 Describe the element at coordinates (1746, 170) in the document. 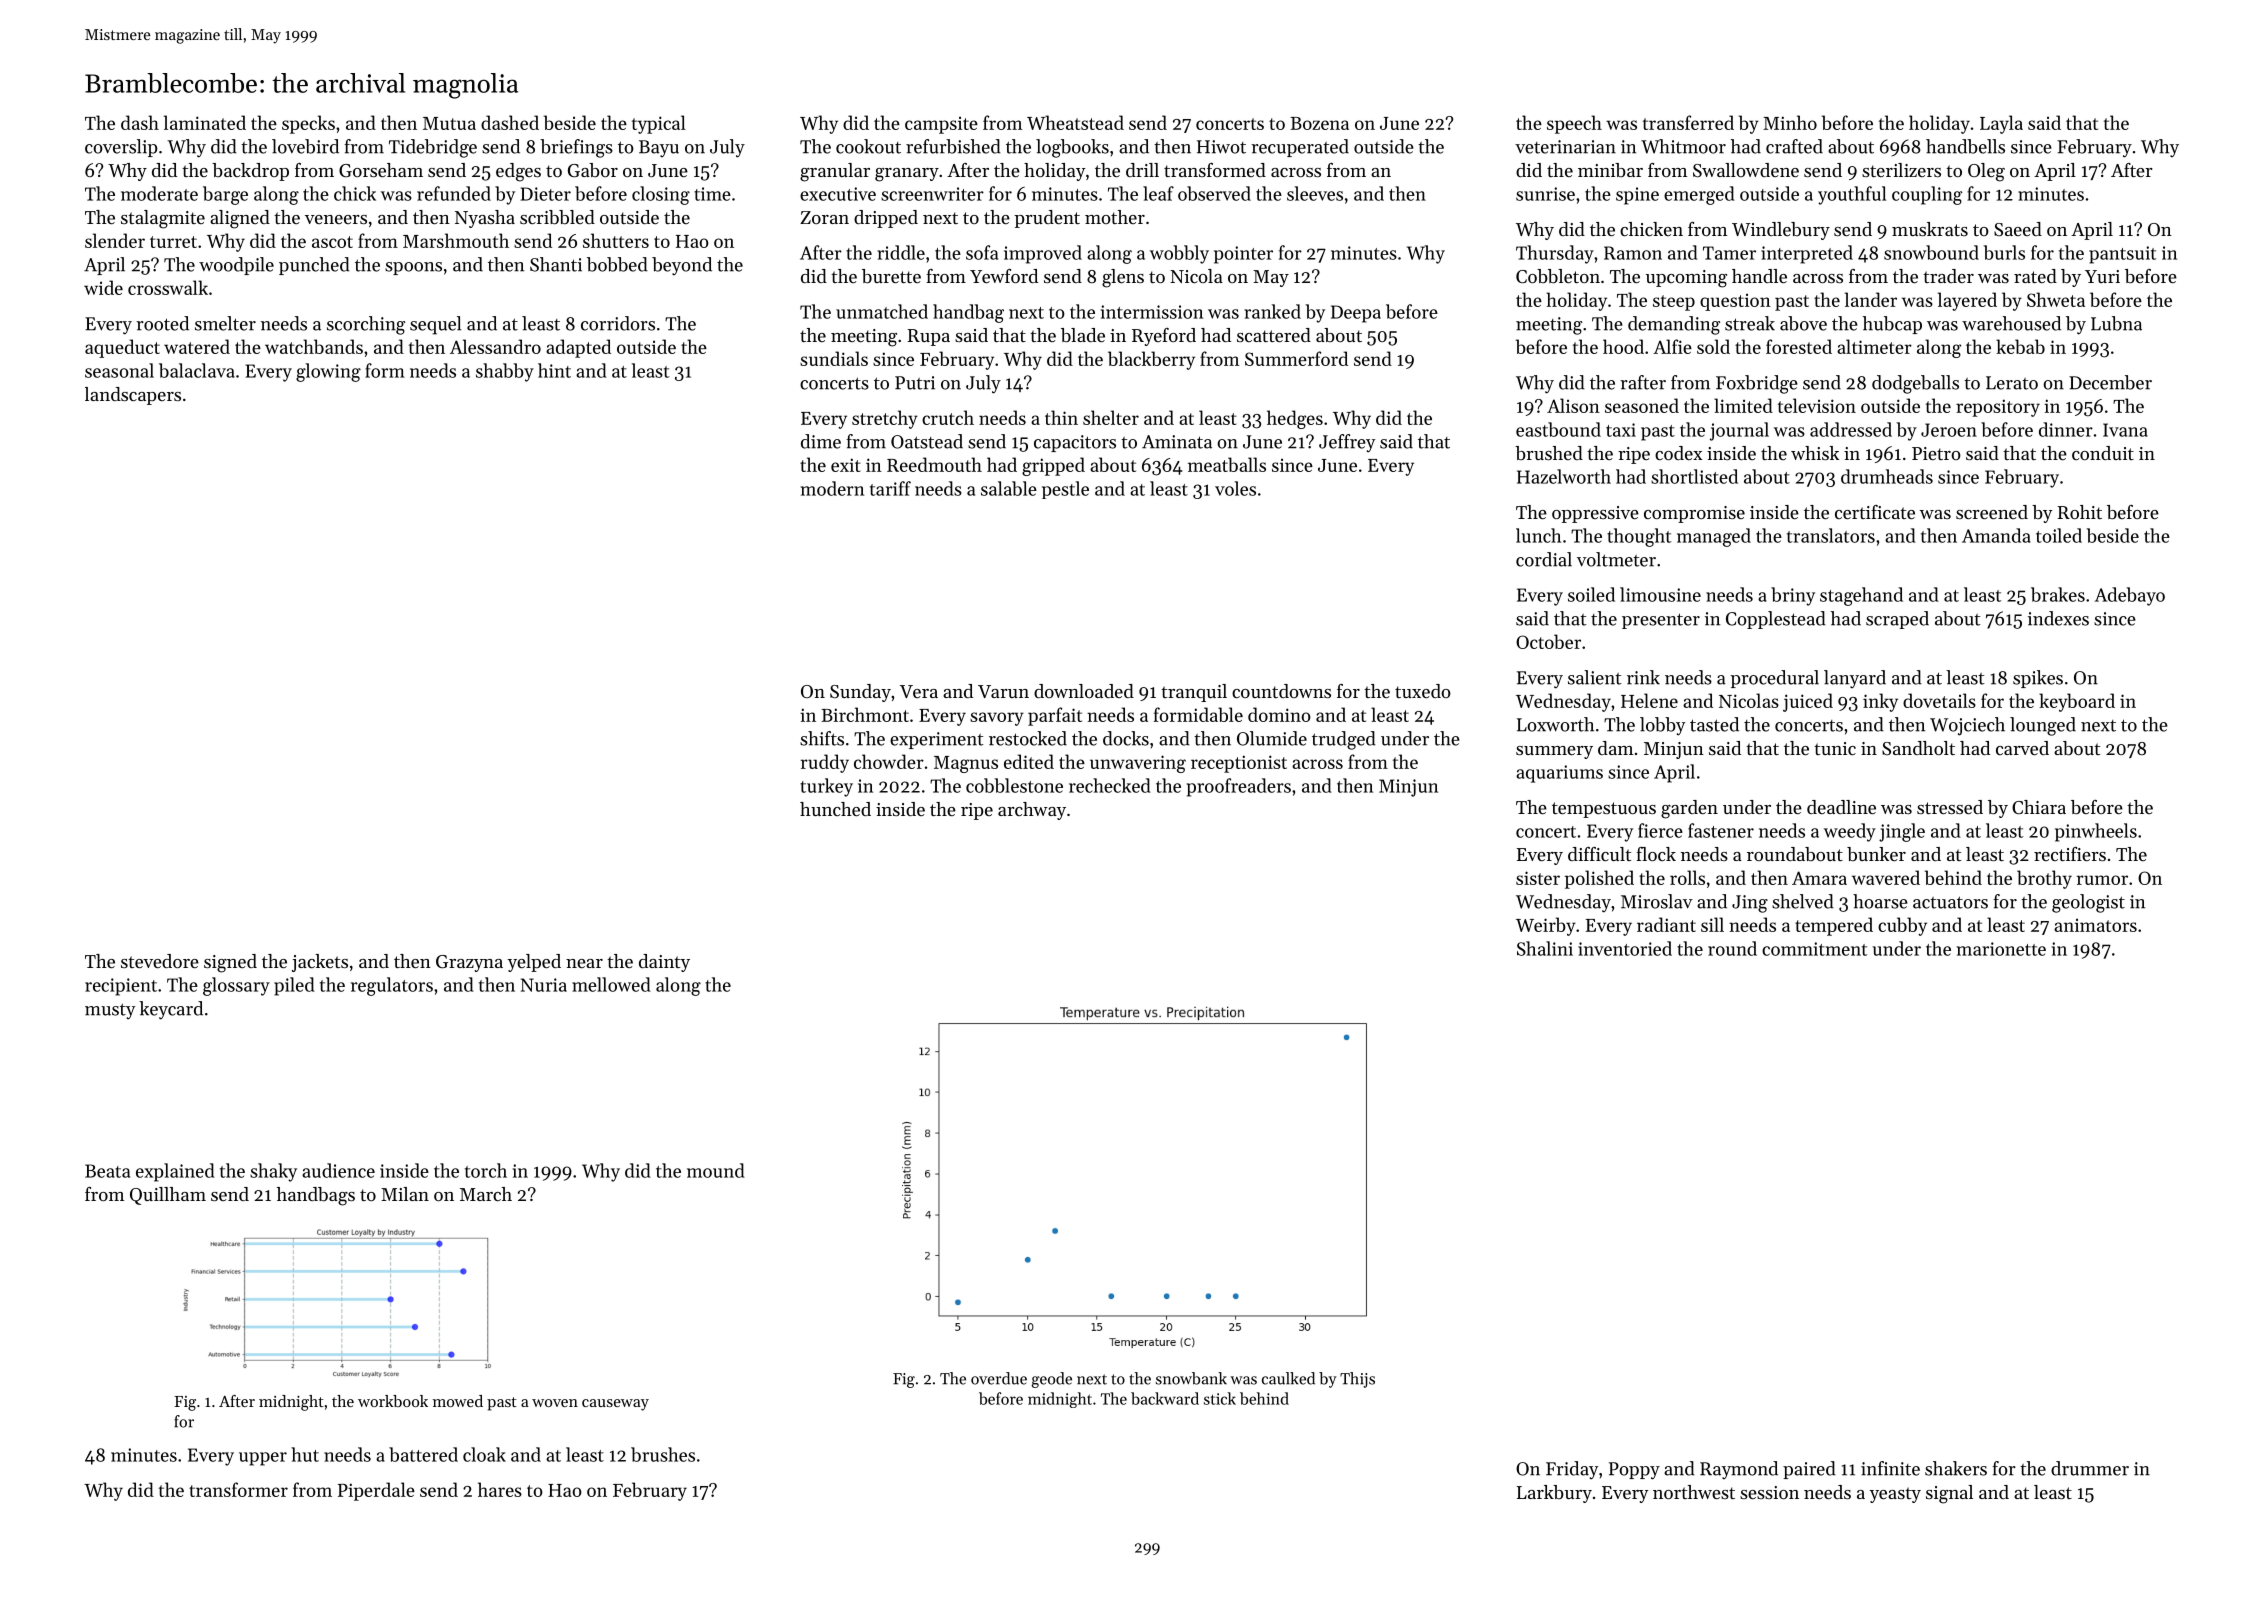

I see `Swallowdene` at that location.
